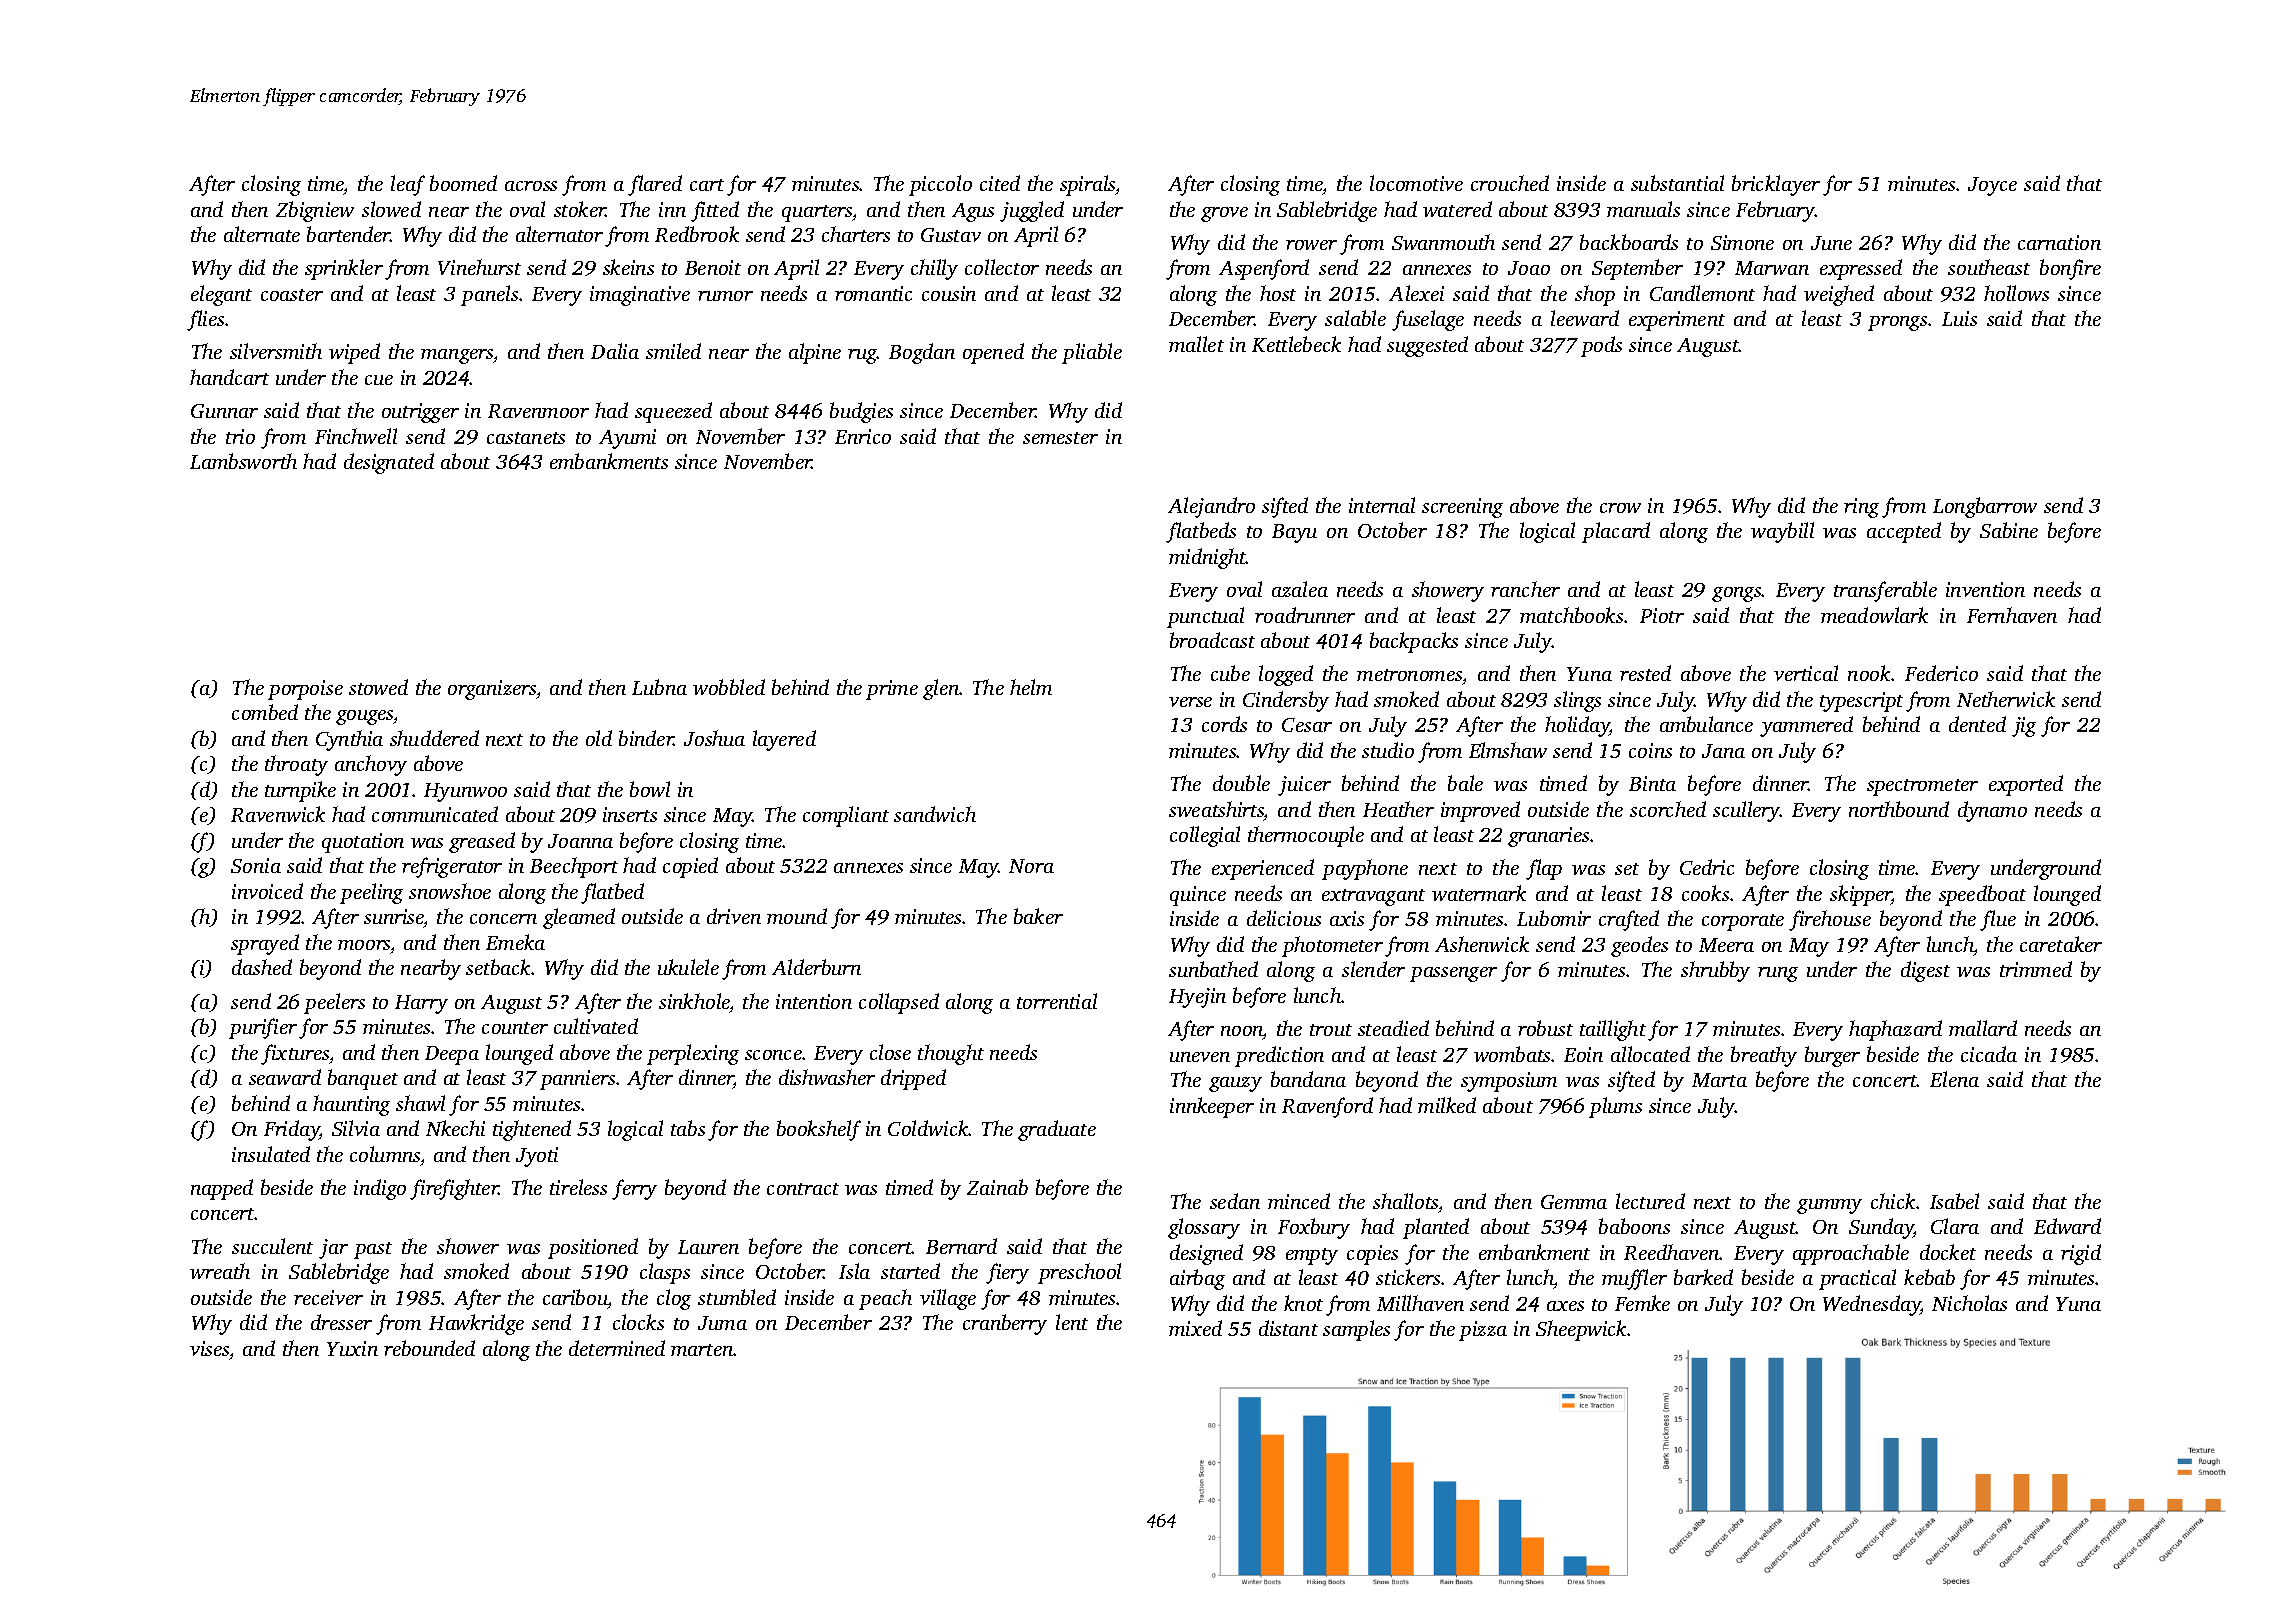 This screenshot has height=1620, width=2292. What do you see at coordinates (1235, 1201) in the screenshot?
I see `sedan` at bounding box center [1235, 1201].
